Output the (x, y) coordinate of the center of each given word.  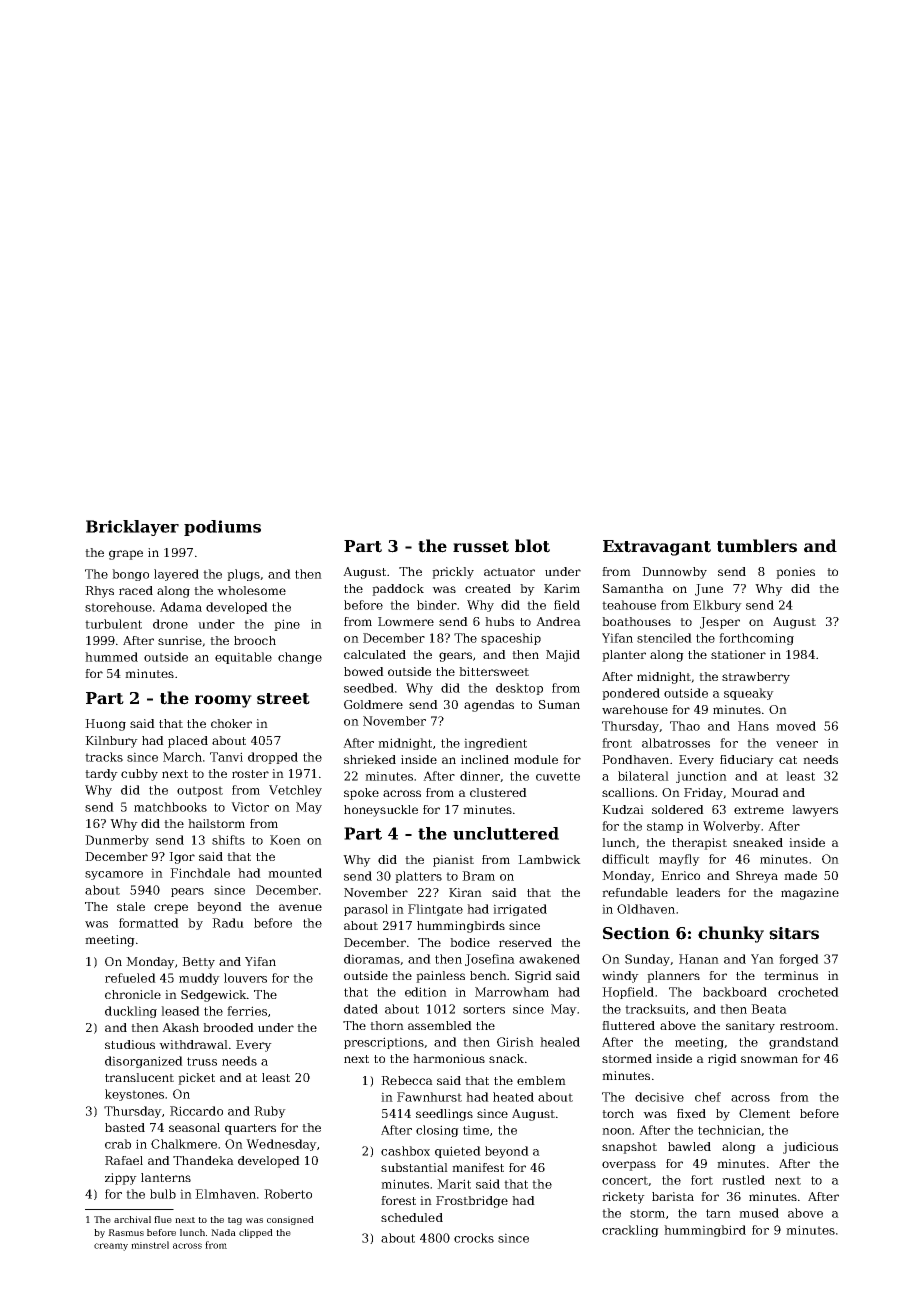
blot (532, 546)
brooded (228, 1027)
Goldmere (373, 704)
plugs (243, 575)
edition (426, 992)
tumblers (757, 546)
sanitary (750, 1027)
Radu (228, 923)
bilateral (643, 776)
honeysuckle (381, 811)
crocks (474, 1238)
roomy (223, 701)
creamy (111, 1247)
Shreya (757, 877)
